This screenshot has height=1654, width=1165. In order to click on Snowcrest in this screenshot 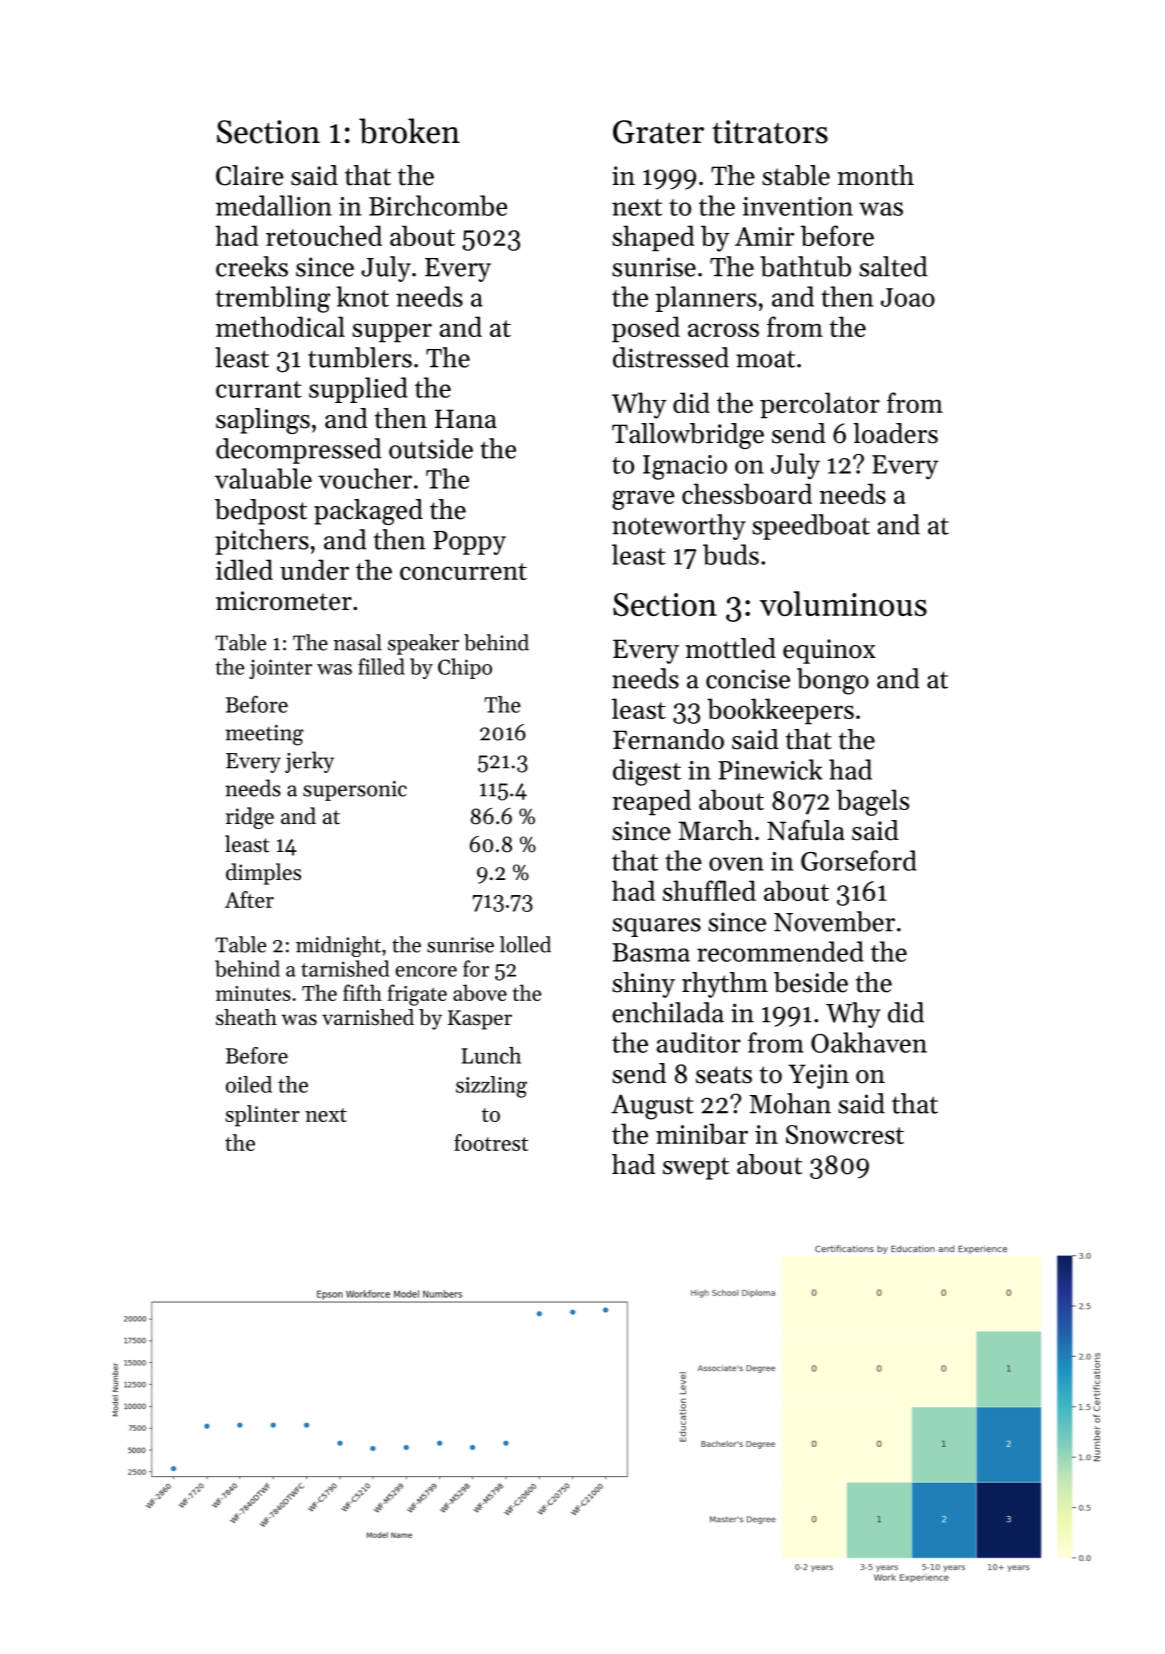, I will do `click(845, 1134)`.
